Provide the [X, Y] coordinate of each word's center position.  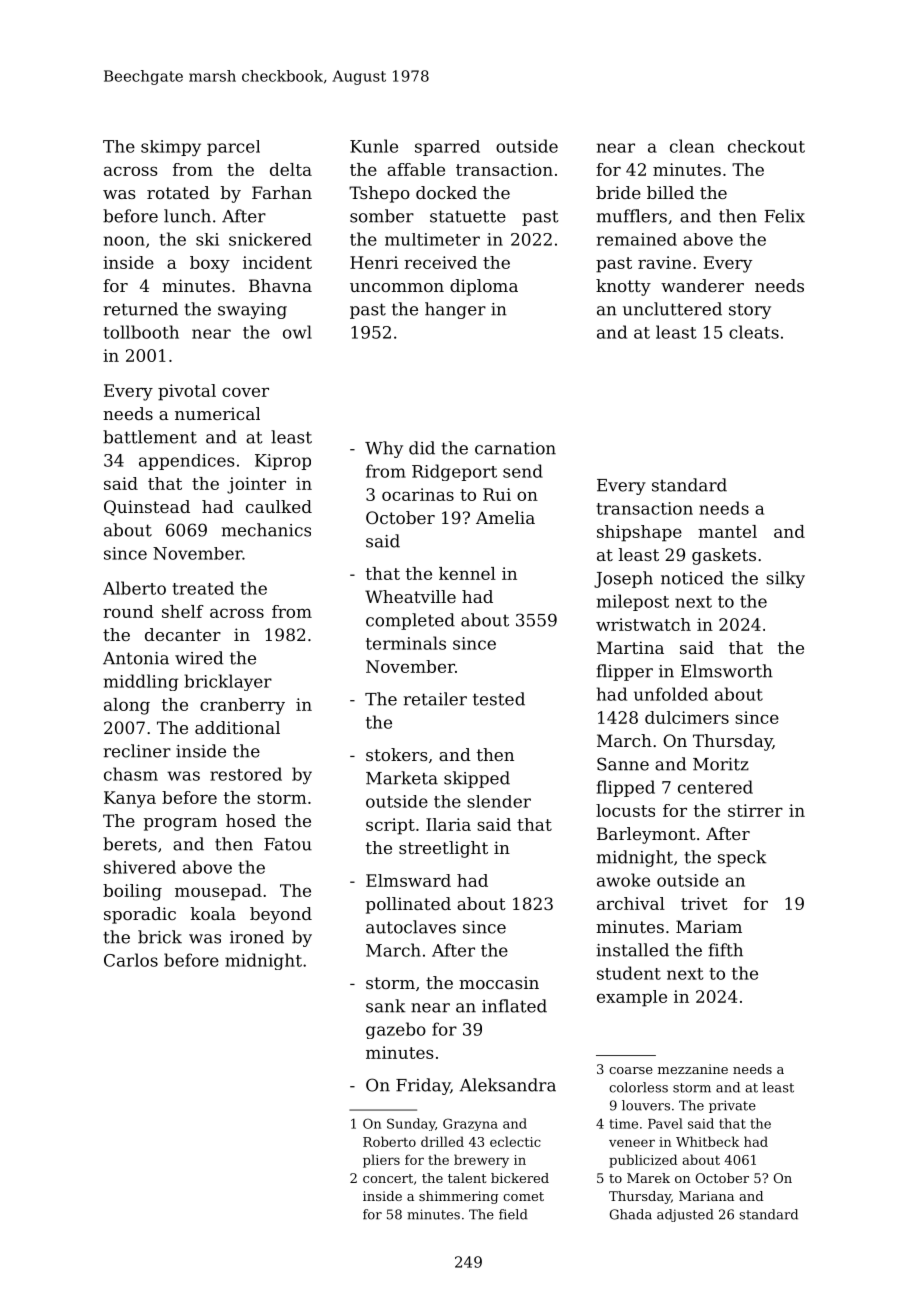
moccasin [499, 982]
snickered [270, 239]
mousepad [218, 892]
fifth [726, 950]
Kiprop [283, 462]
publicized [643, 1161]
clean [692, 146]
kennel [467, 573]
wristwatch [643, 624]
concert [388, 1178]
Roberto [389, 1141]
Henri [374, 262]
